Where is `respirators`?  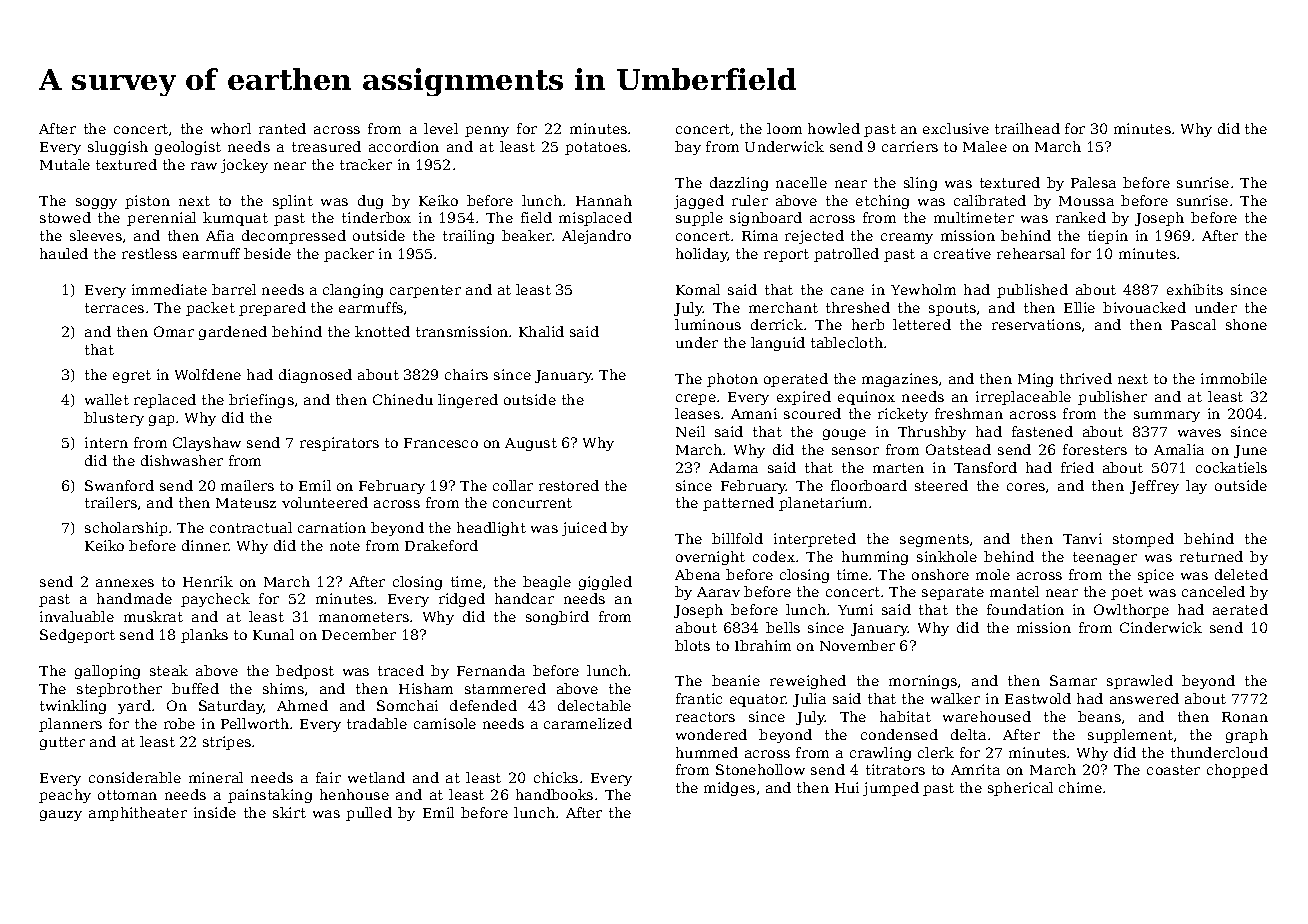
respirators is located at coordinates (339, 444).
